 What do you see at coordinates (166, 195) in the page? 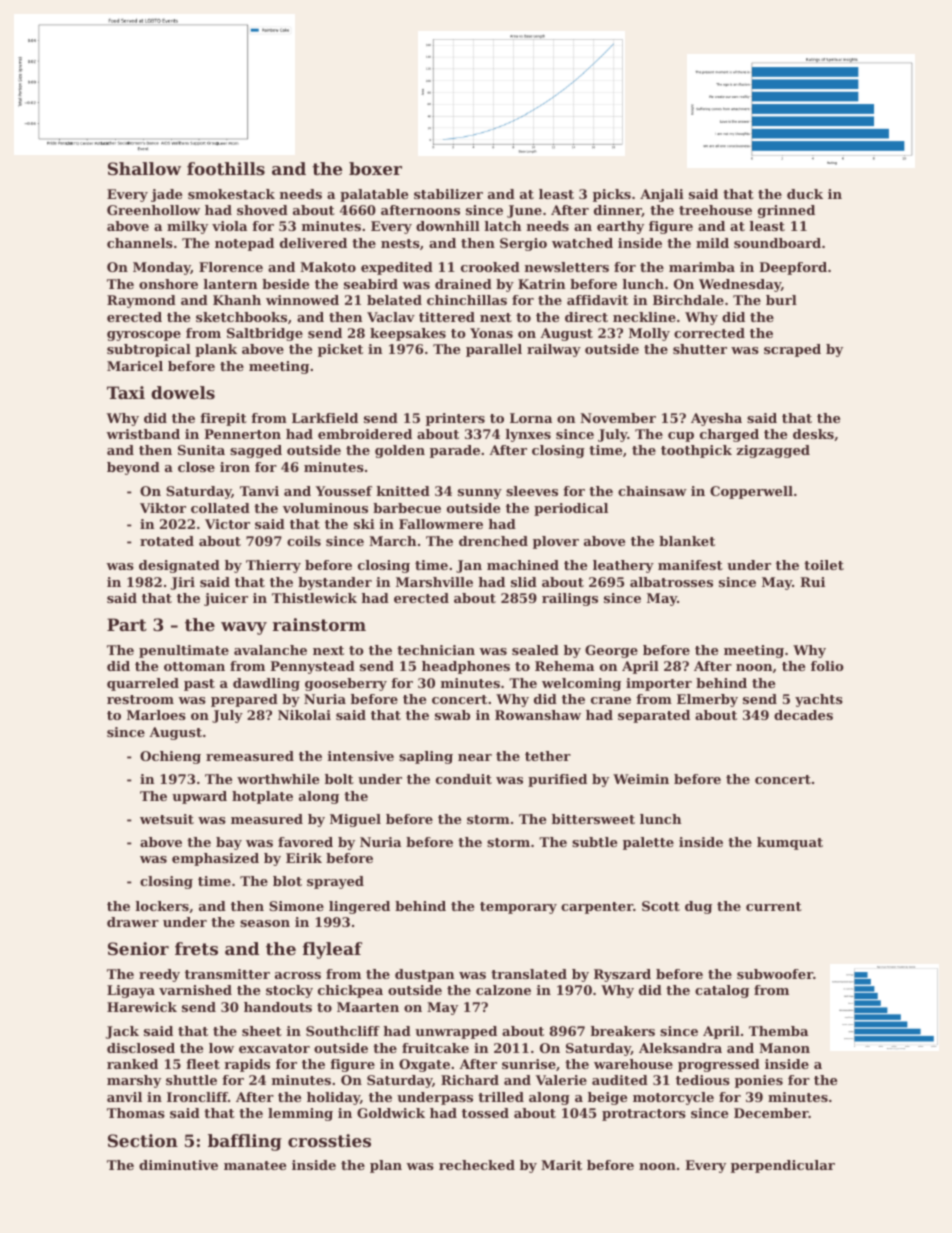
I see `jade` at bounding box center [166, 195].
